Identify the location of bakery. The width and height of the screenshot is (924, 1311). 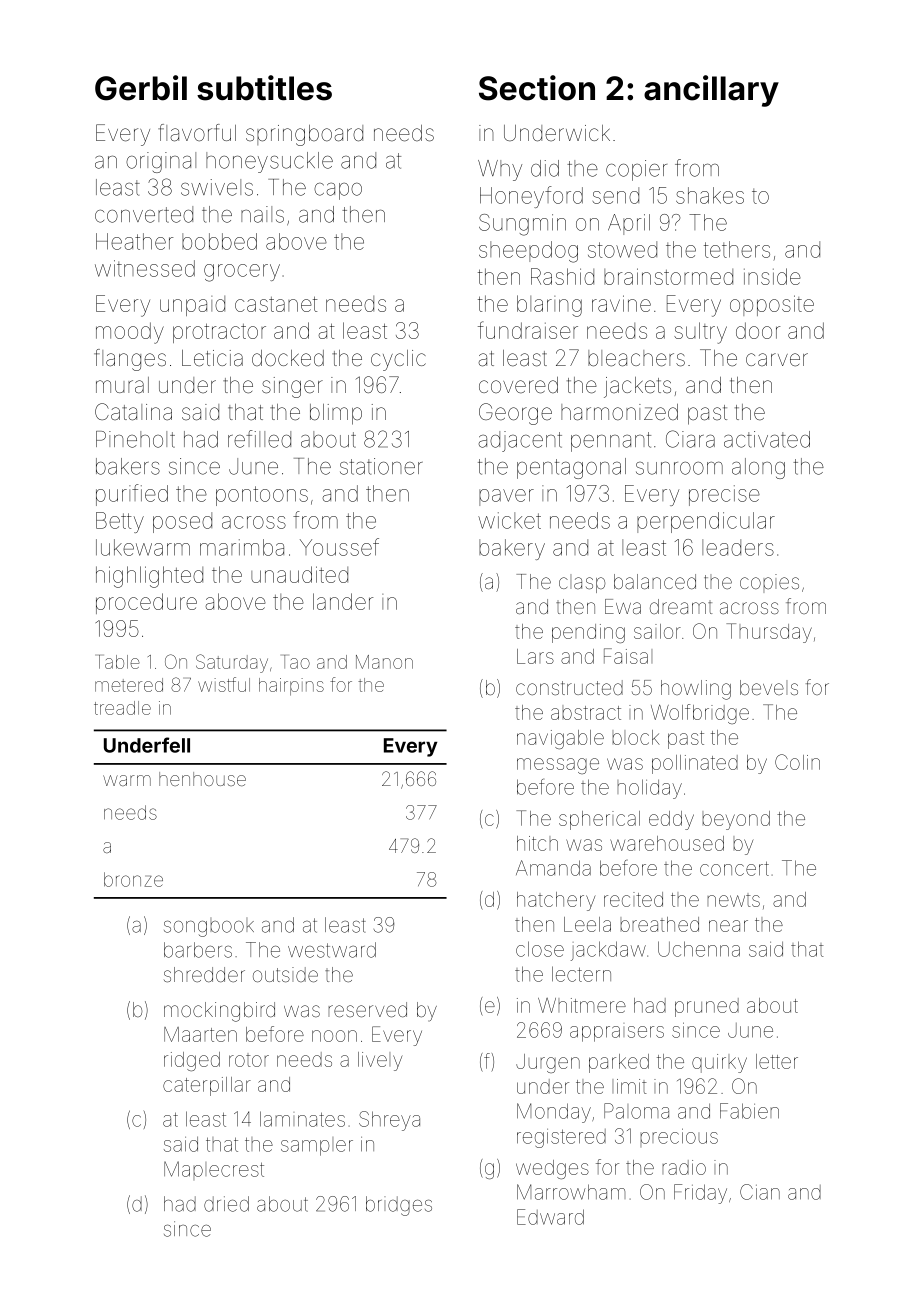
(512, 549).
